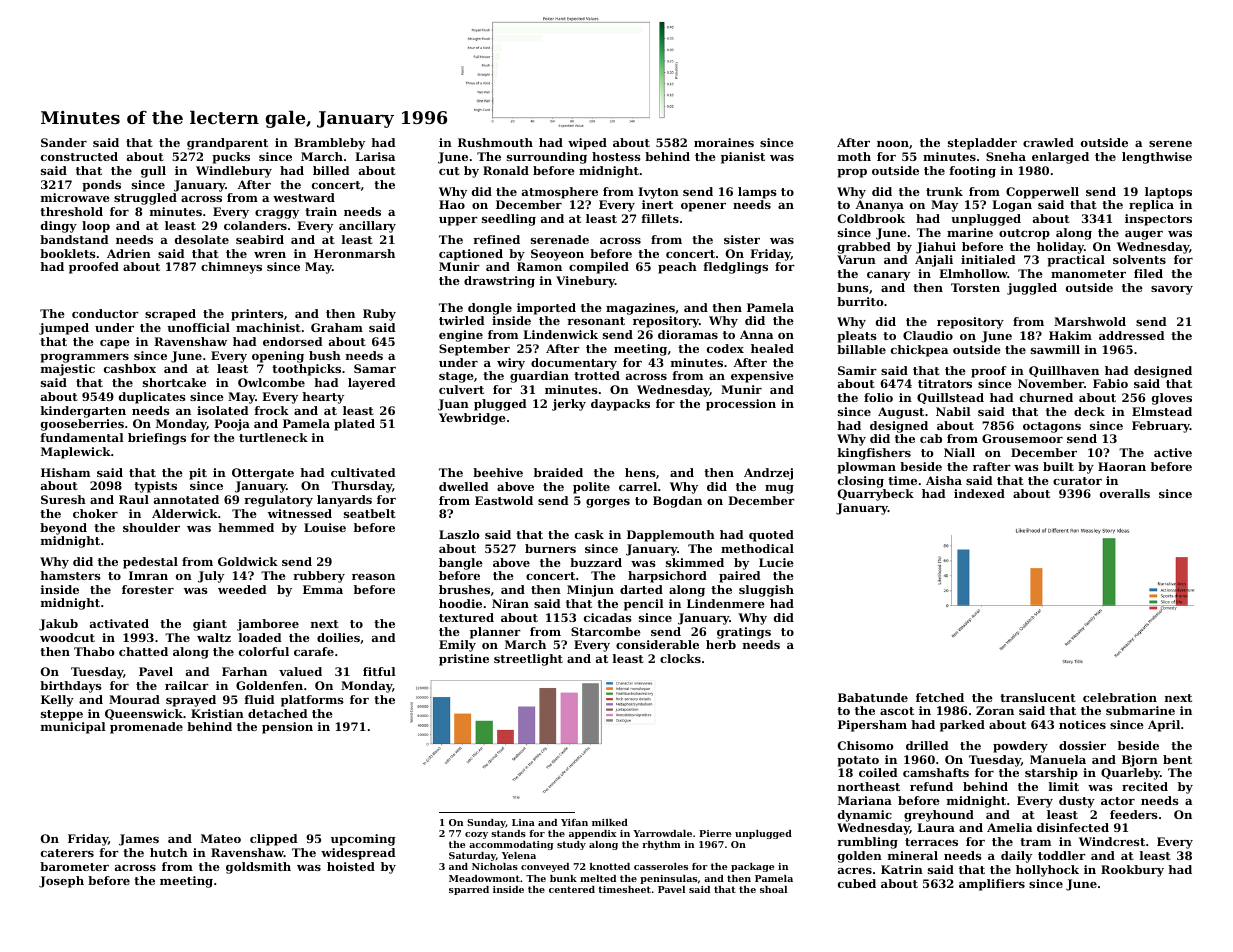 This page has height=952, width=1233. Describe the element at coordinates (773, 889) in the page. I see `shoal` at that location.
